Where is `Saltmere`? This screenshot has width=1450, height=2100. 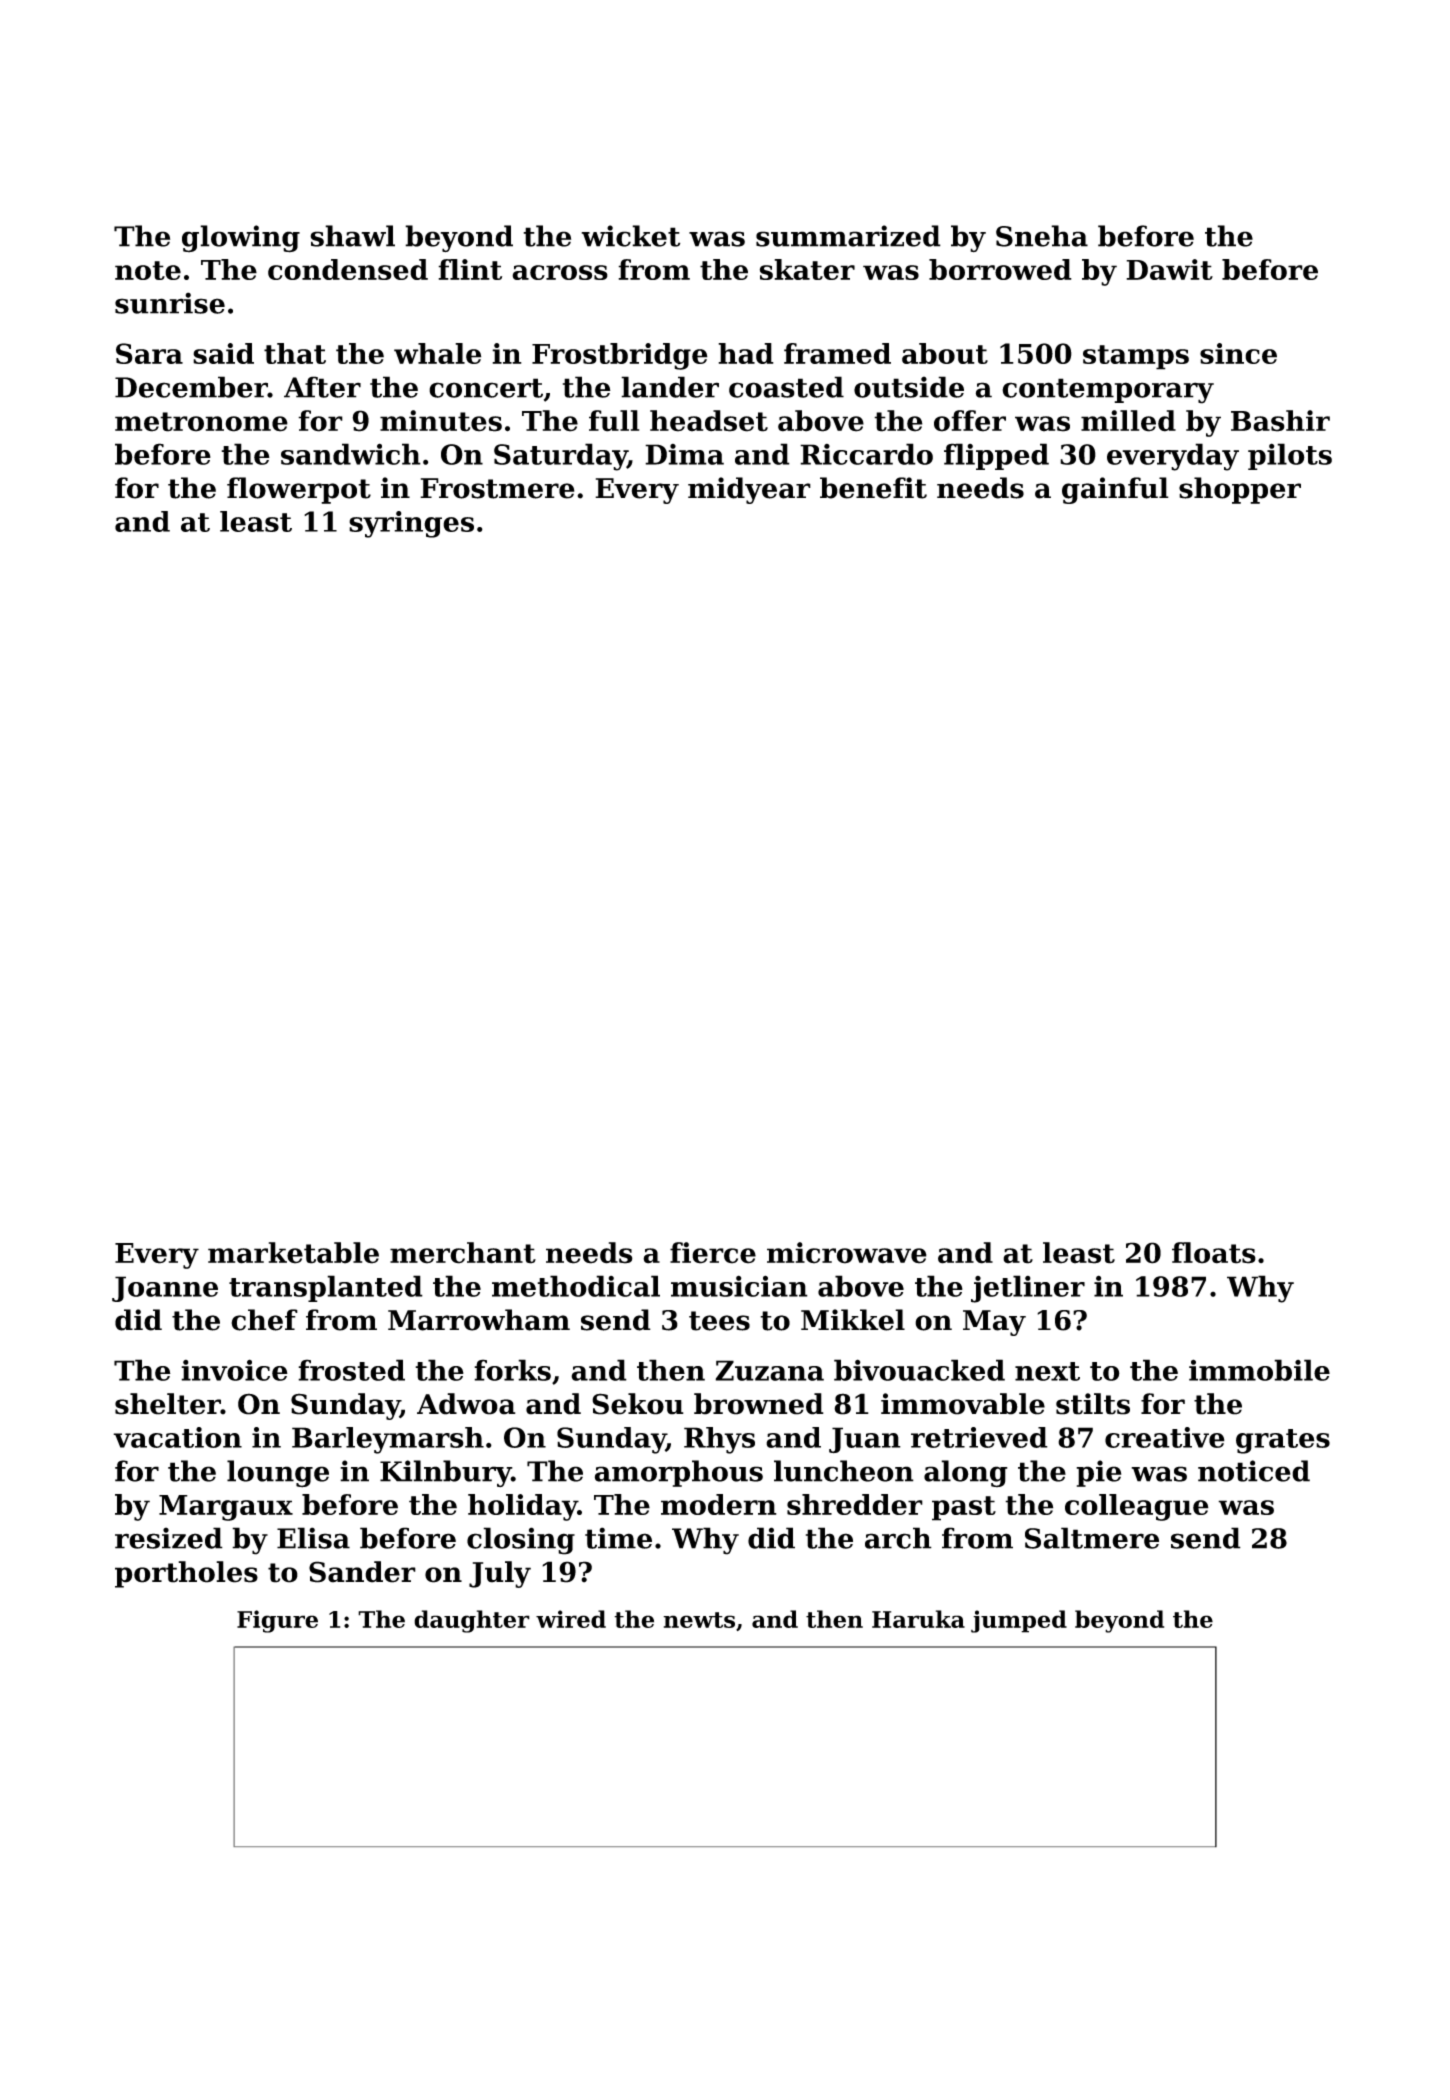 Saltmere is located at coordinates (1092, 1538).
